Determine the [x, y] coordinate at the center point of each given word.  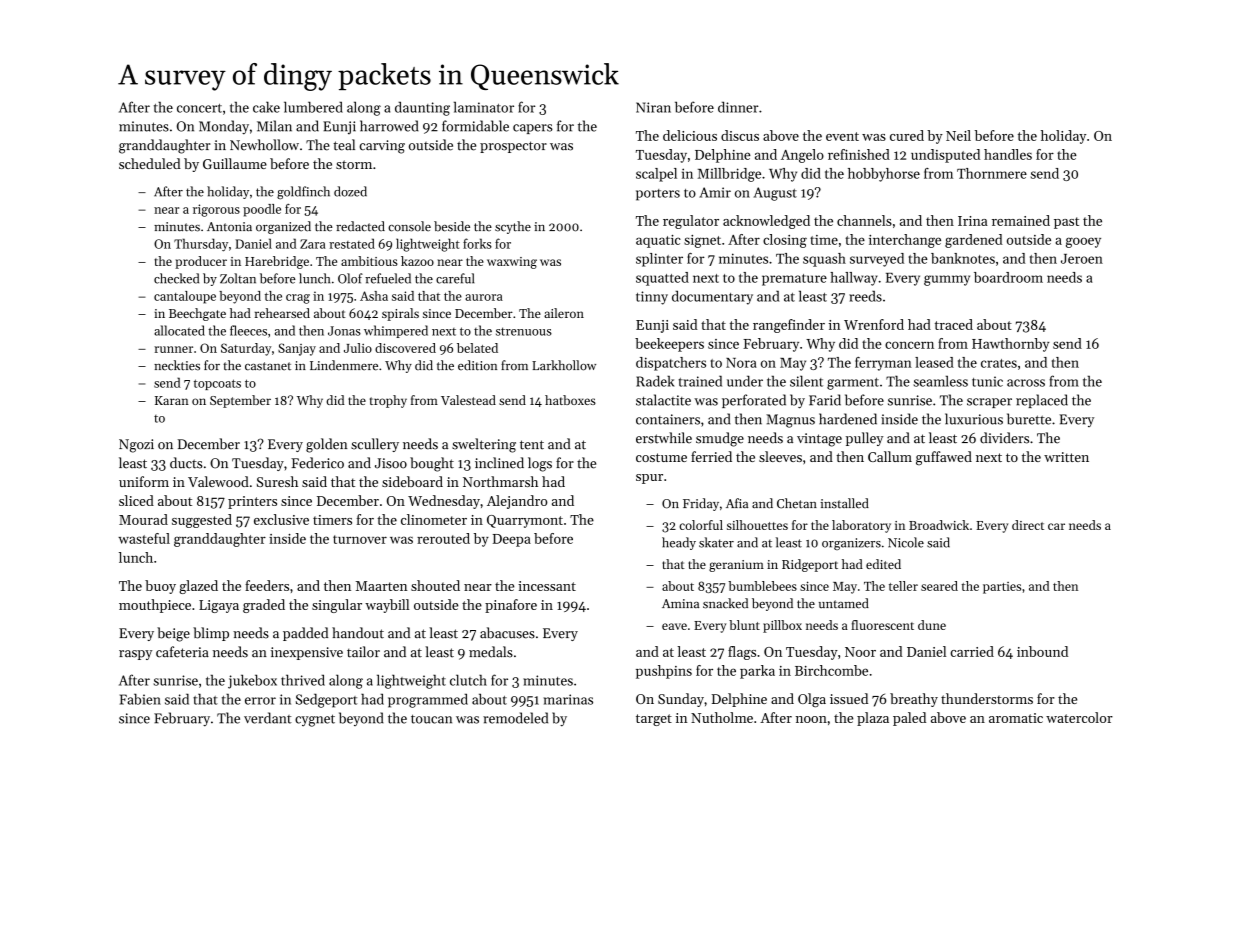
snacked [725, 603]
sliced [136, 500]
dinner [738, 107]
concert [199, 108]
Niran [653, 107]
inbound [1042, 651]
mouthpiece [155, 606]
